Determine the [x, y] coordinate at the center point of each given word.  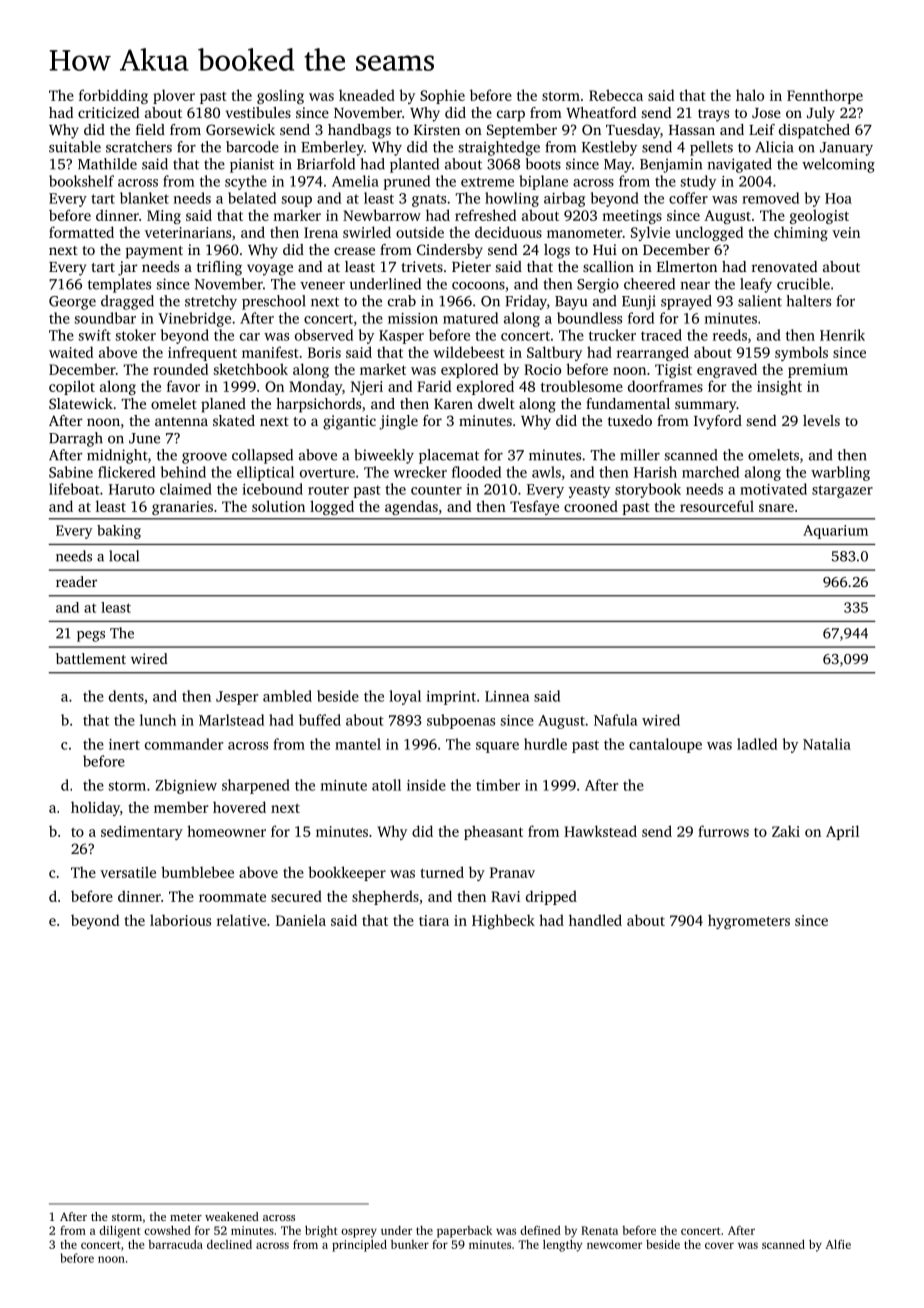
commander [184, 744]
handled [595, 920]
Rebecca [616, 95]
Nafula [615, 720]
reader [76, 581]
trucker [612, 335]
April [842, 832]
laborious [180, 920]
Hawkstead [600, 831]
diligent [120, 1232]
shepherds [385, 897]
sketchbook [251, 369]
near [695, 286]
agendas [411, 507]
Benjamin [671, 165]
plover [174, 96]
